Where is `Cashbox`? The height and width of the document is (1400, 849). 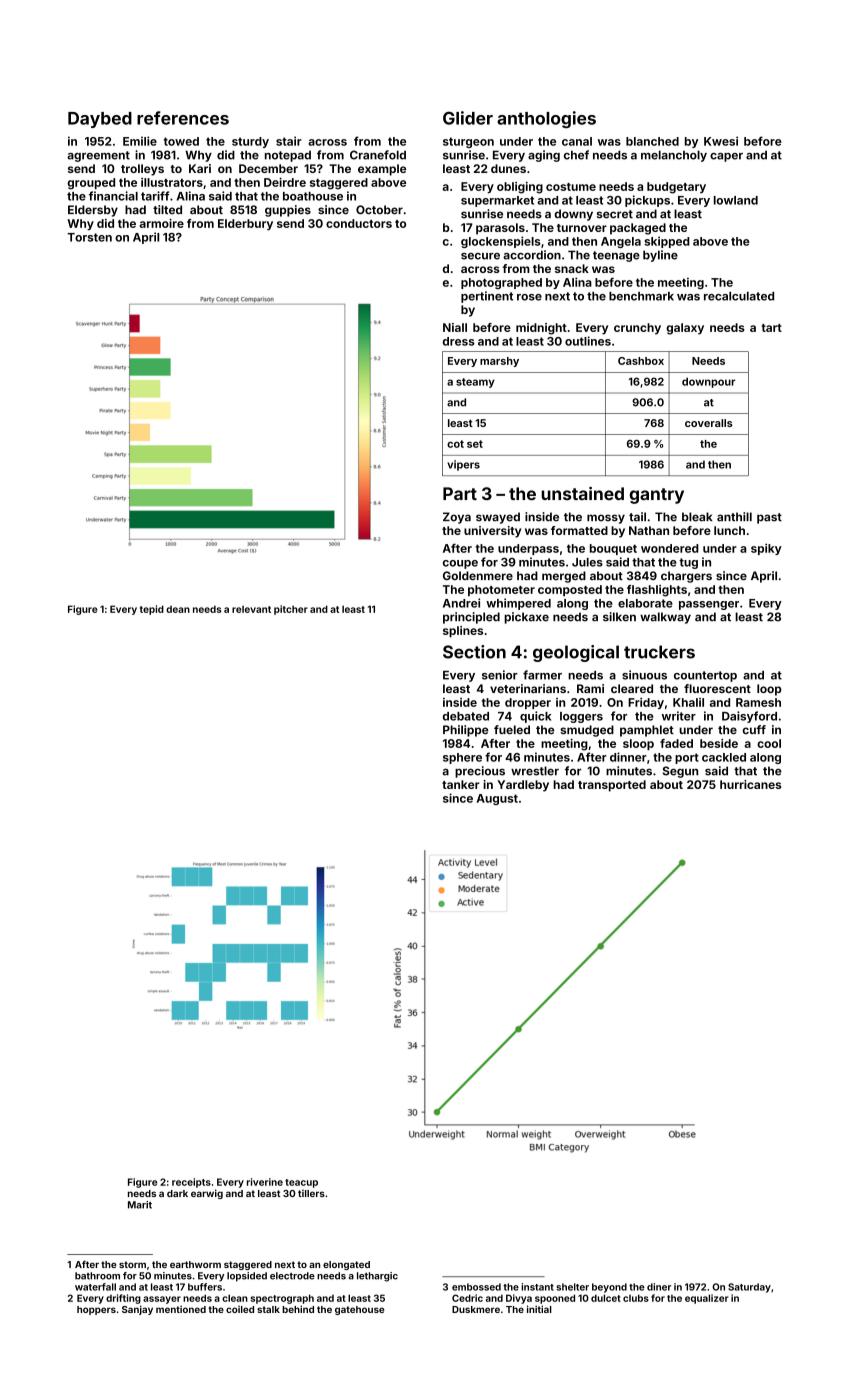 Cashbox is located at coordinates (641, 361).
